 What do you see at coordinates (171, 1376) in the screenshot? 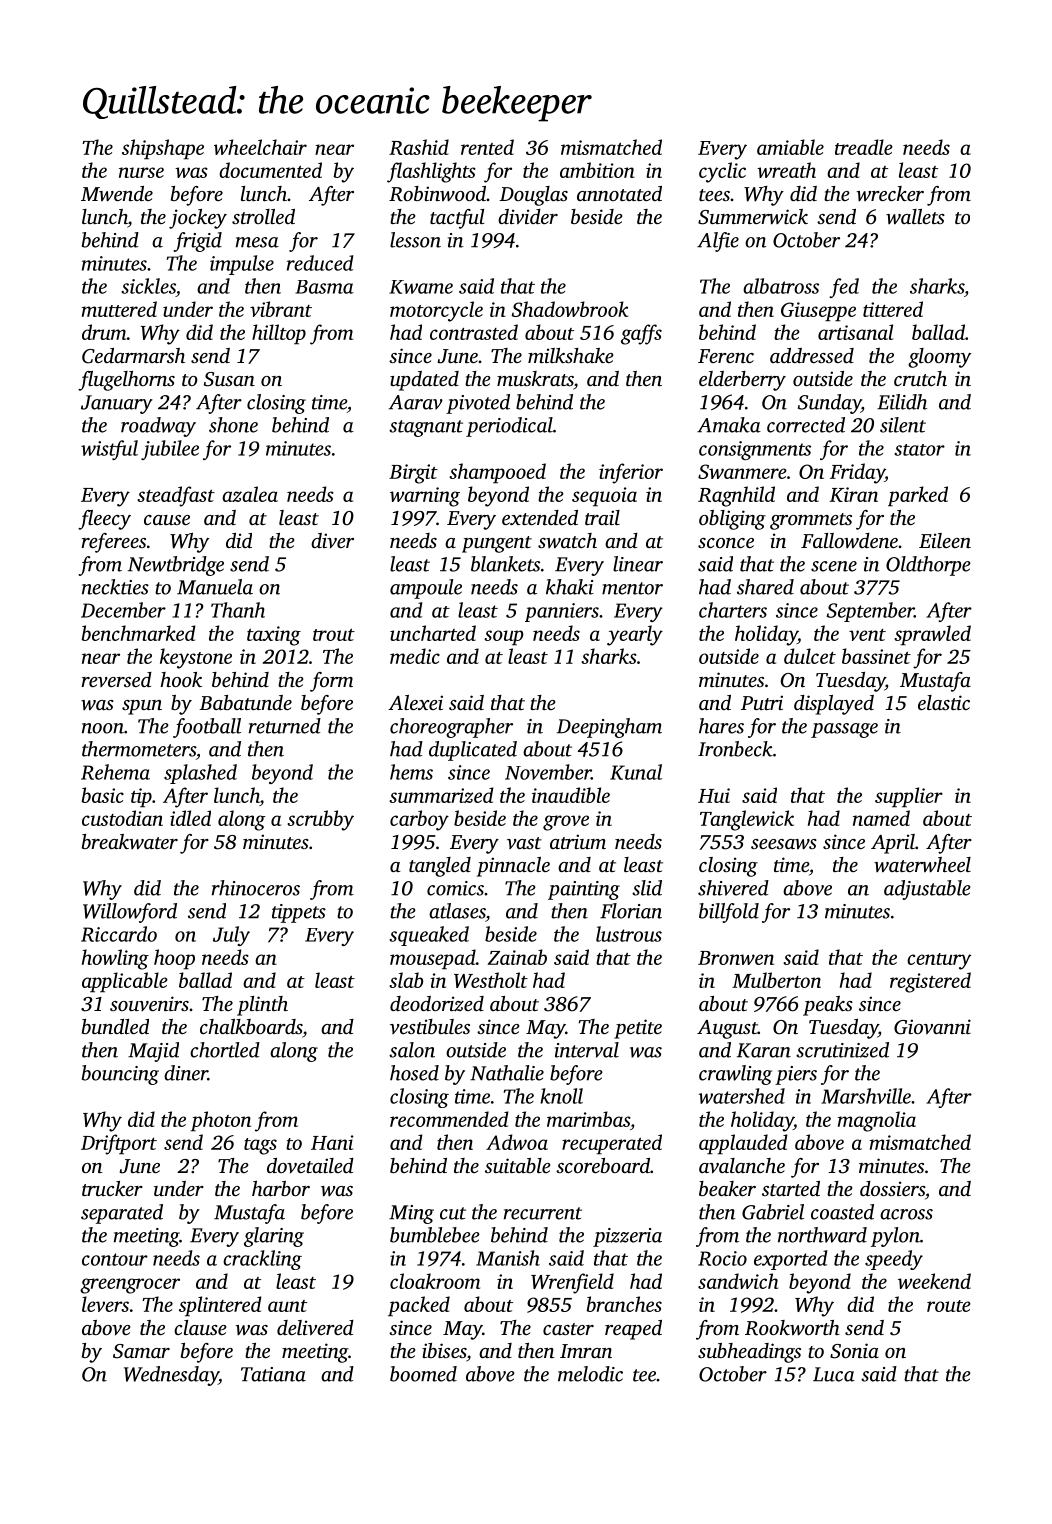
I see `Wednesday` at bounding box center [171, 1376].
